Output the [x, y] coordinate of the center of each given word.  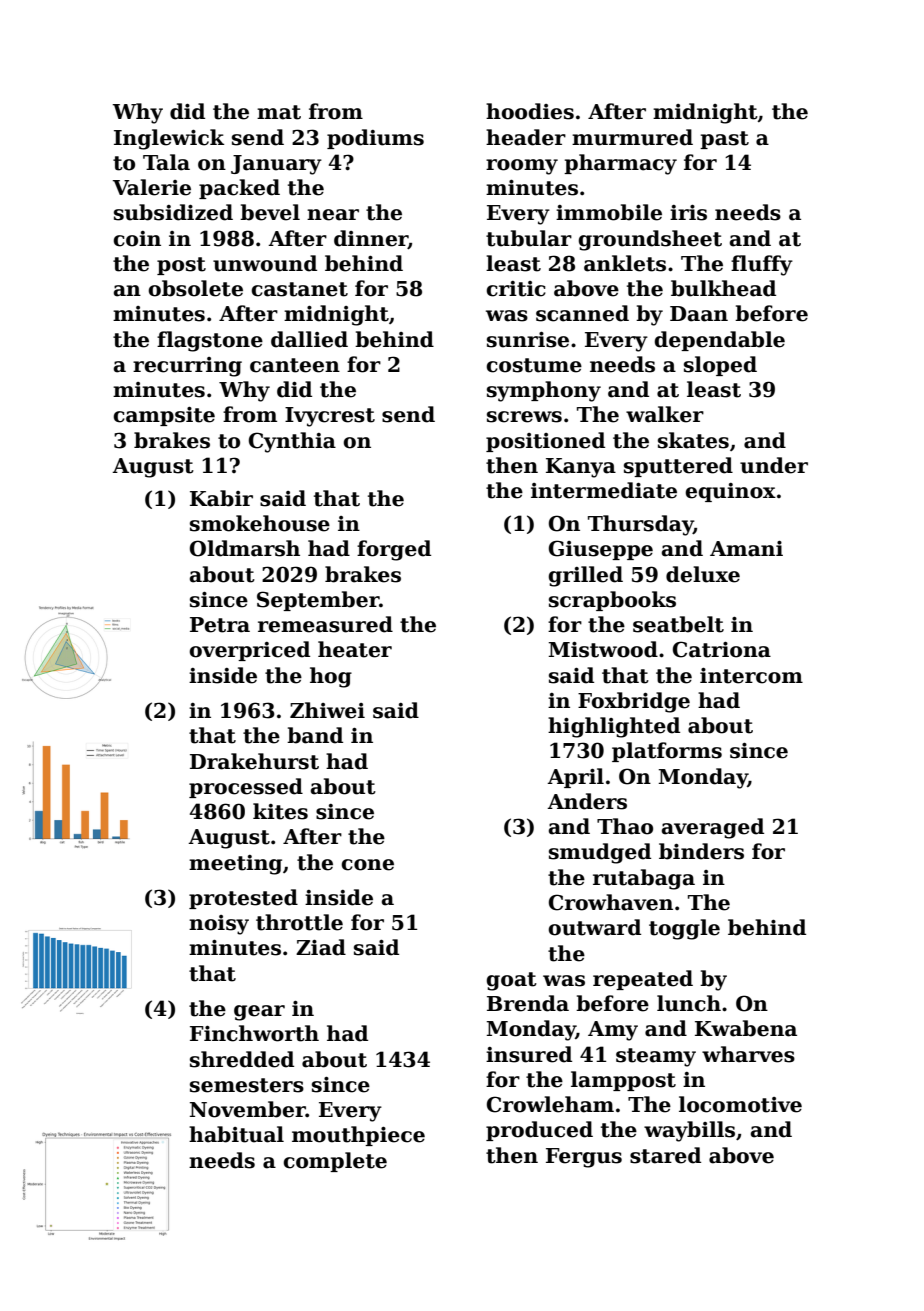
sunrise [528, 340]
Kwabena [746, 1028]
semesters [247, 1085]
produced [539, 1131]
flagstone [210, 341]
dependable [719, 341]
